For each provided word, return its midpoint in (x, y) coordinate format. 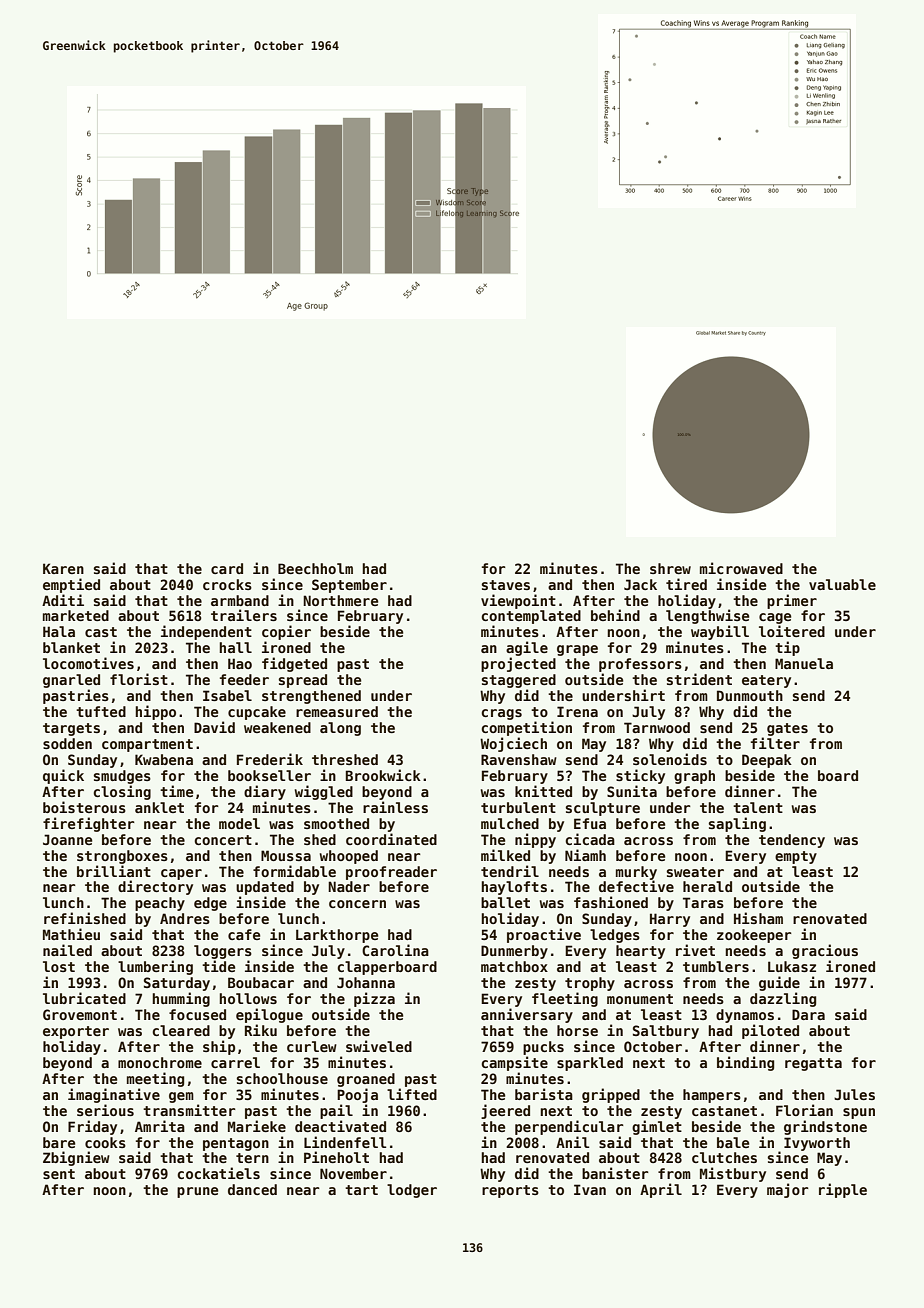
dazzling (783, 999)
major (788, 1190)
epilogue (269, 1015)
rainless (395, 807)
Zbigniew (76, 1158)
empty (796, 857)
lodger (412, 1191)
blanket (71, 647)
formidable (294, 871)
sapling (737, 824)
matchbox (514, 966)
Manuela (804, 663)
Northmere (340, 600)
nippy (535, 840)
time (176, 791)
